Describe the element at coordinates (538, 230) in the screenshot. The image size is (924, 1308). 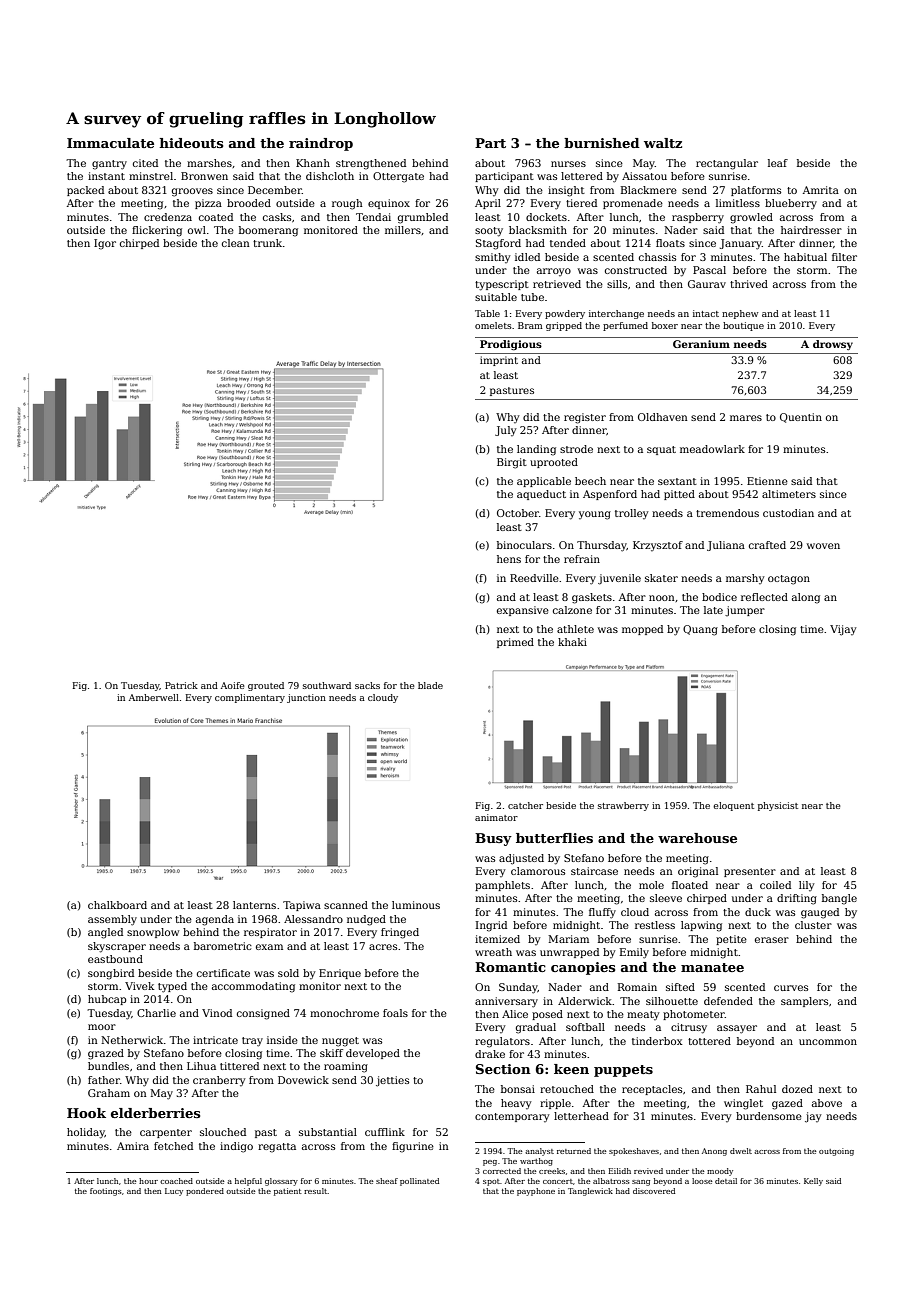
I see `blacksmith` at that location.
